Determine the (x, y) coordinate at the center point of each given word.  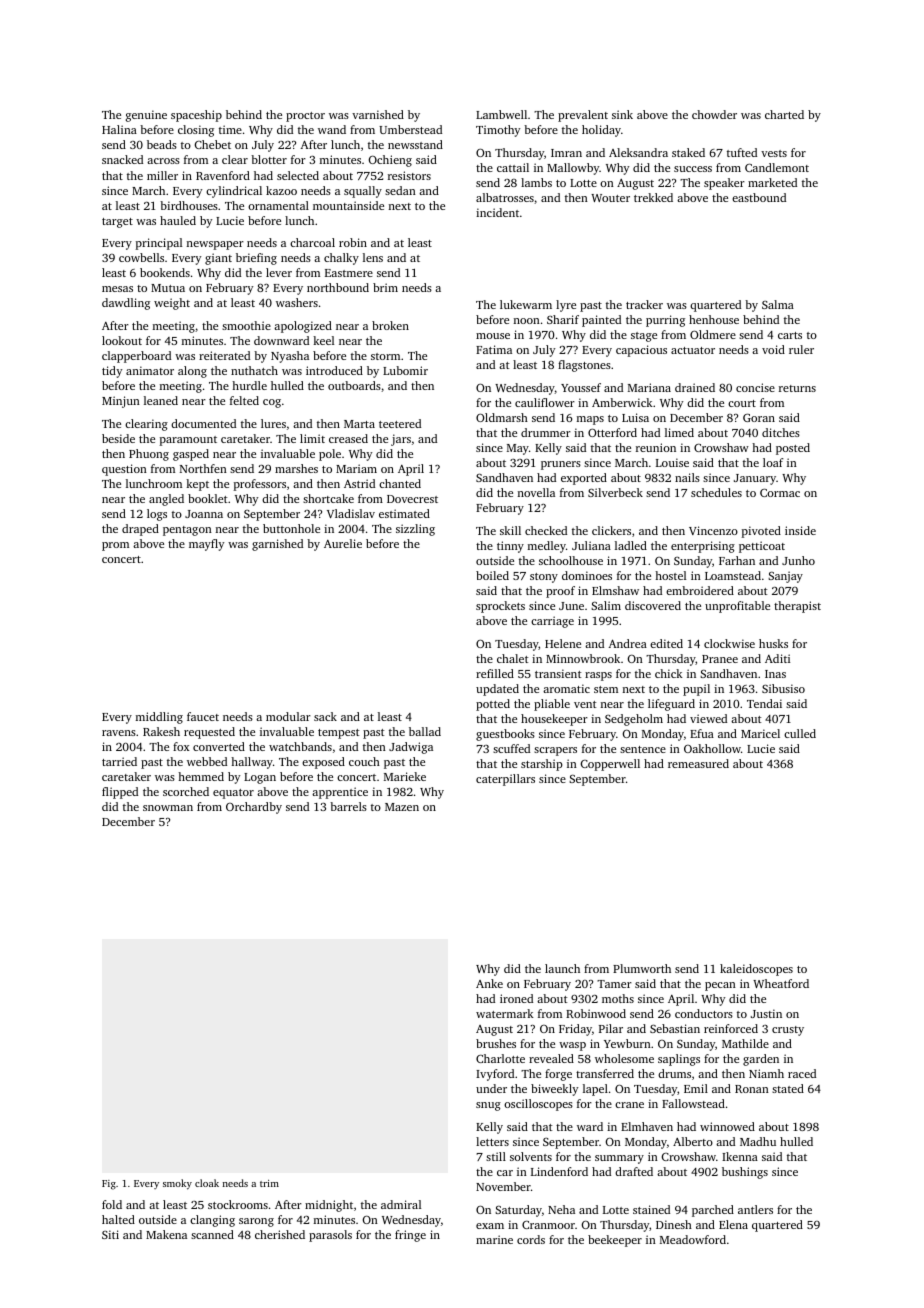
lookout (122, 340)
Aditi (777, 658)
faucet (203, 716)
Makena (166, 1234)
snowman (168, 808)
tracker (644, 304)
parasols (330, 1236)
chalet (513, 658)
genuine (146, 116)
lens (373, 257)
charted (784, 114)
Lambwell (501, 114)
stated (788, 1088)
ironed (516, 998)
